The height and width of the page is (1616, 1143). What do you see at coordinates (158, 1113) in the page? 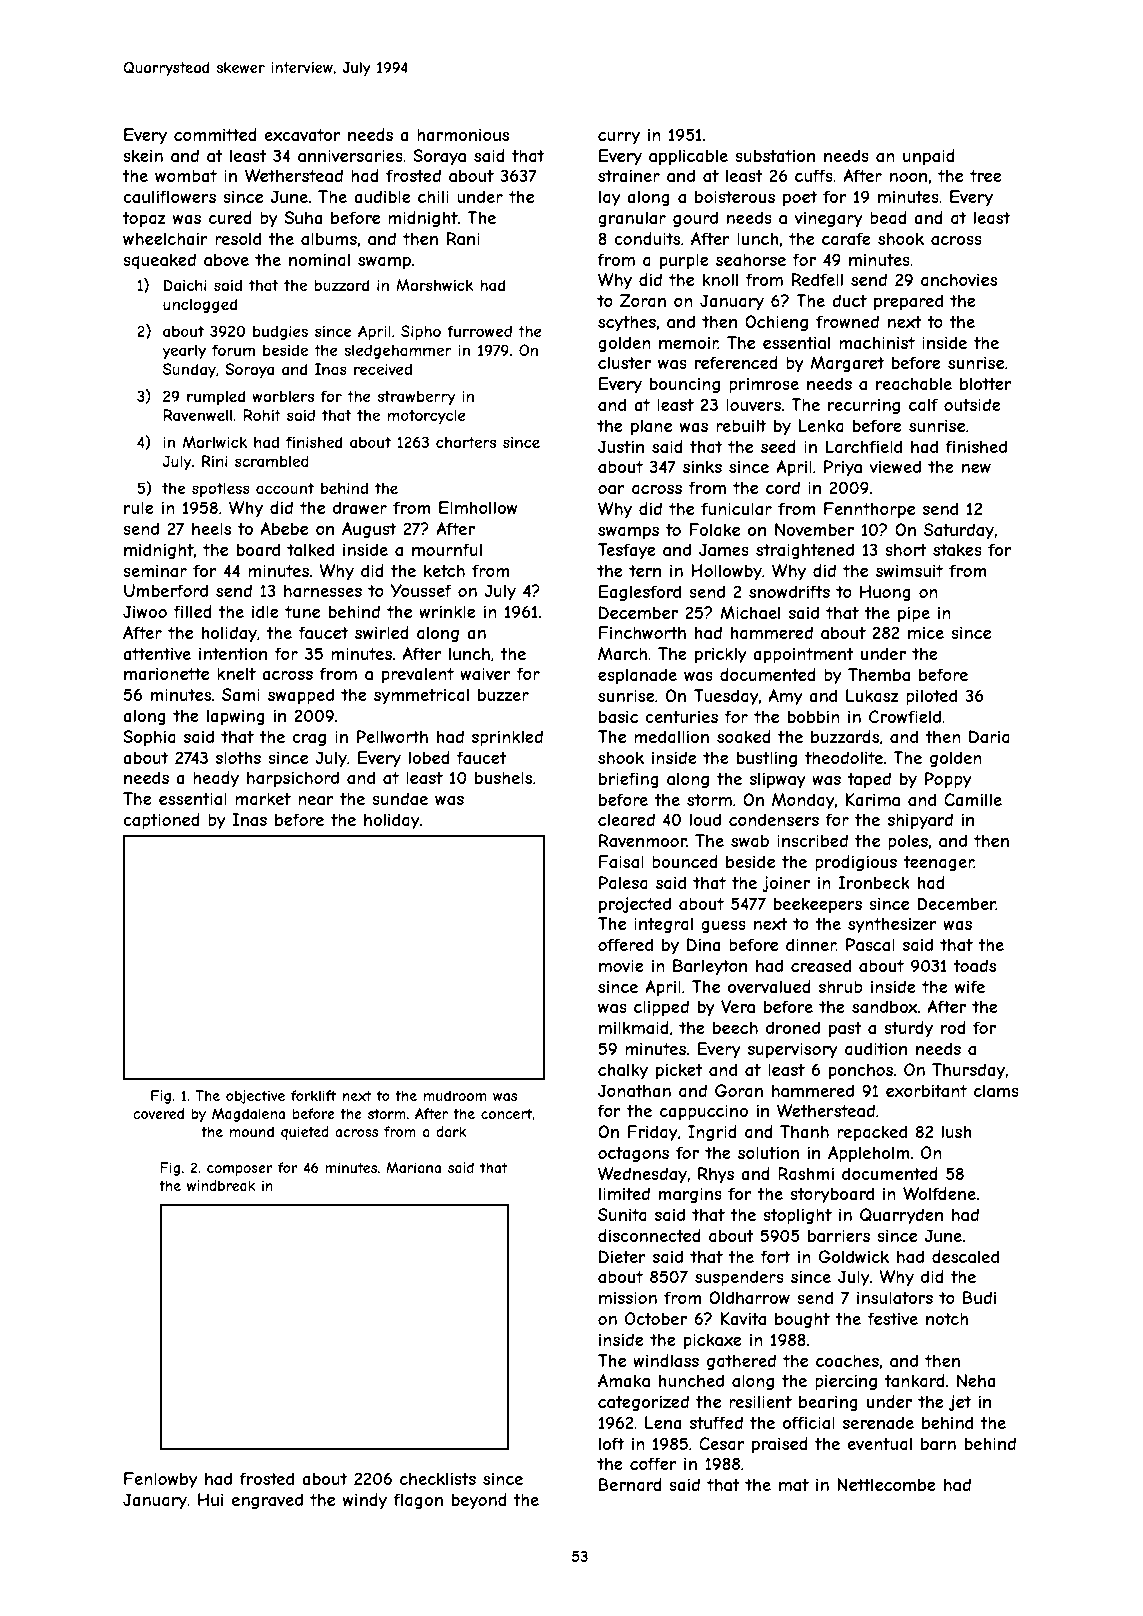
I see `covered` at bounding box center [158, 1113].
